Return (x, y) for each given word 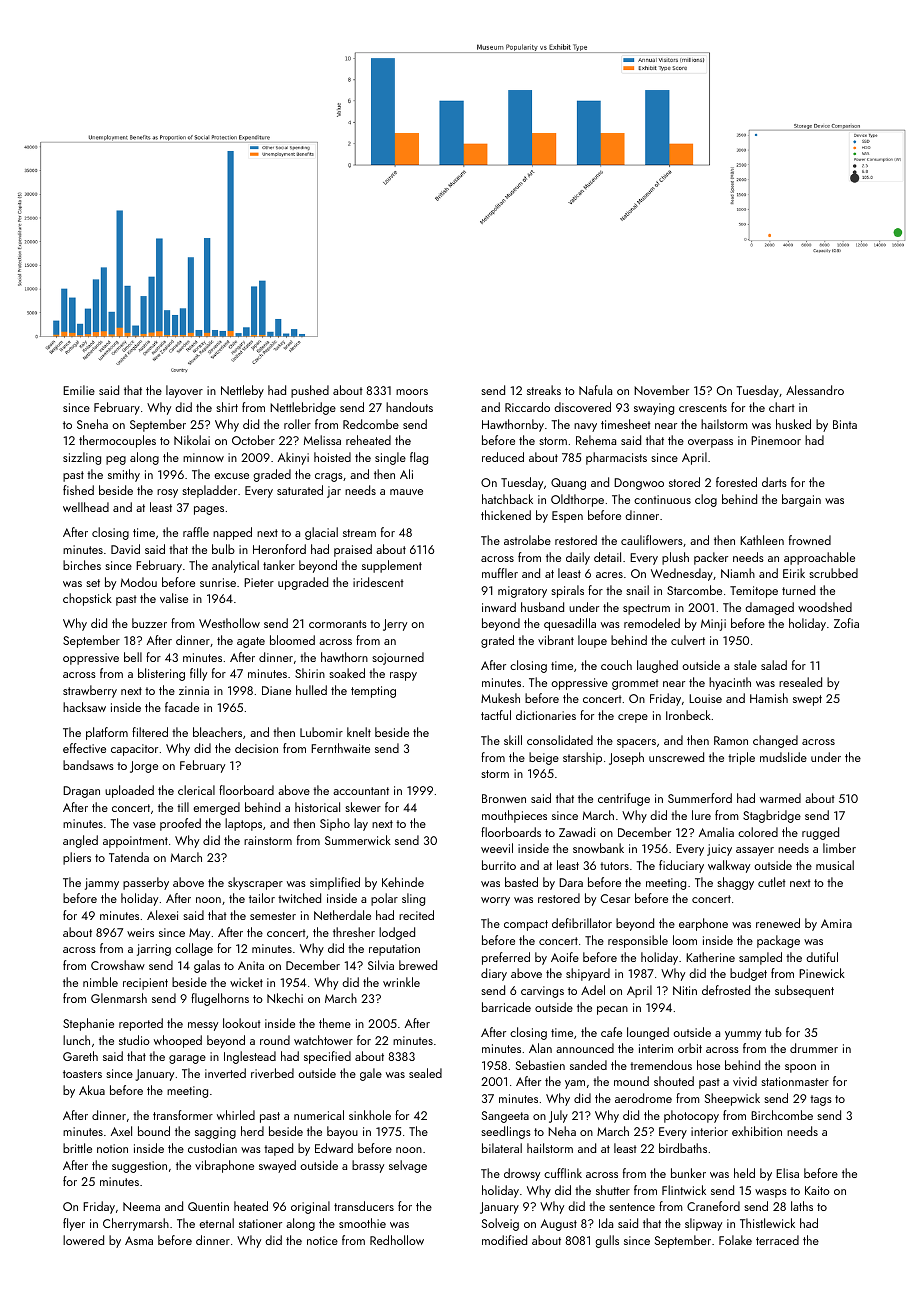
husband (542, 607)
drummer (814, 1048)
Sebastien (540, 1065)
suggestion (139, 1167)
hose (708, 1065)
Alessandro (815, 390)
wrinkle (401, 982)
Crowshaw (118, 965)
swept (807, 700)
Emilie (79, 390)
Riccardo (527, 407)
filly (198, 674)
